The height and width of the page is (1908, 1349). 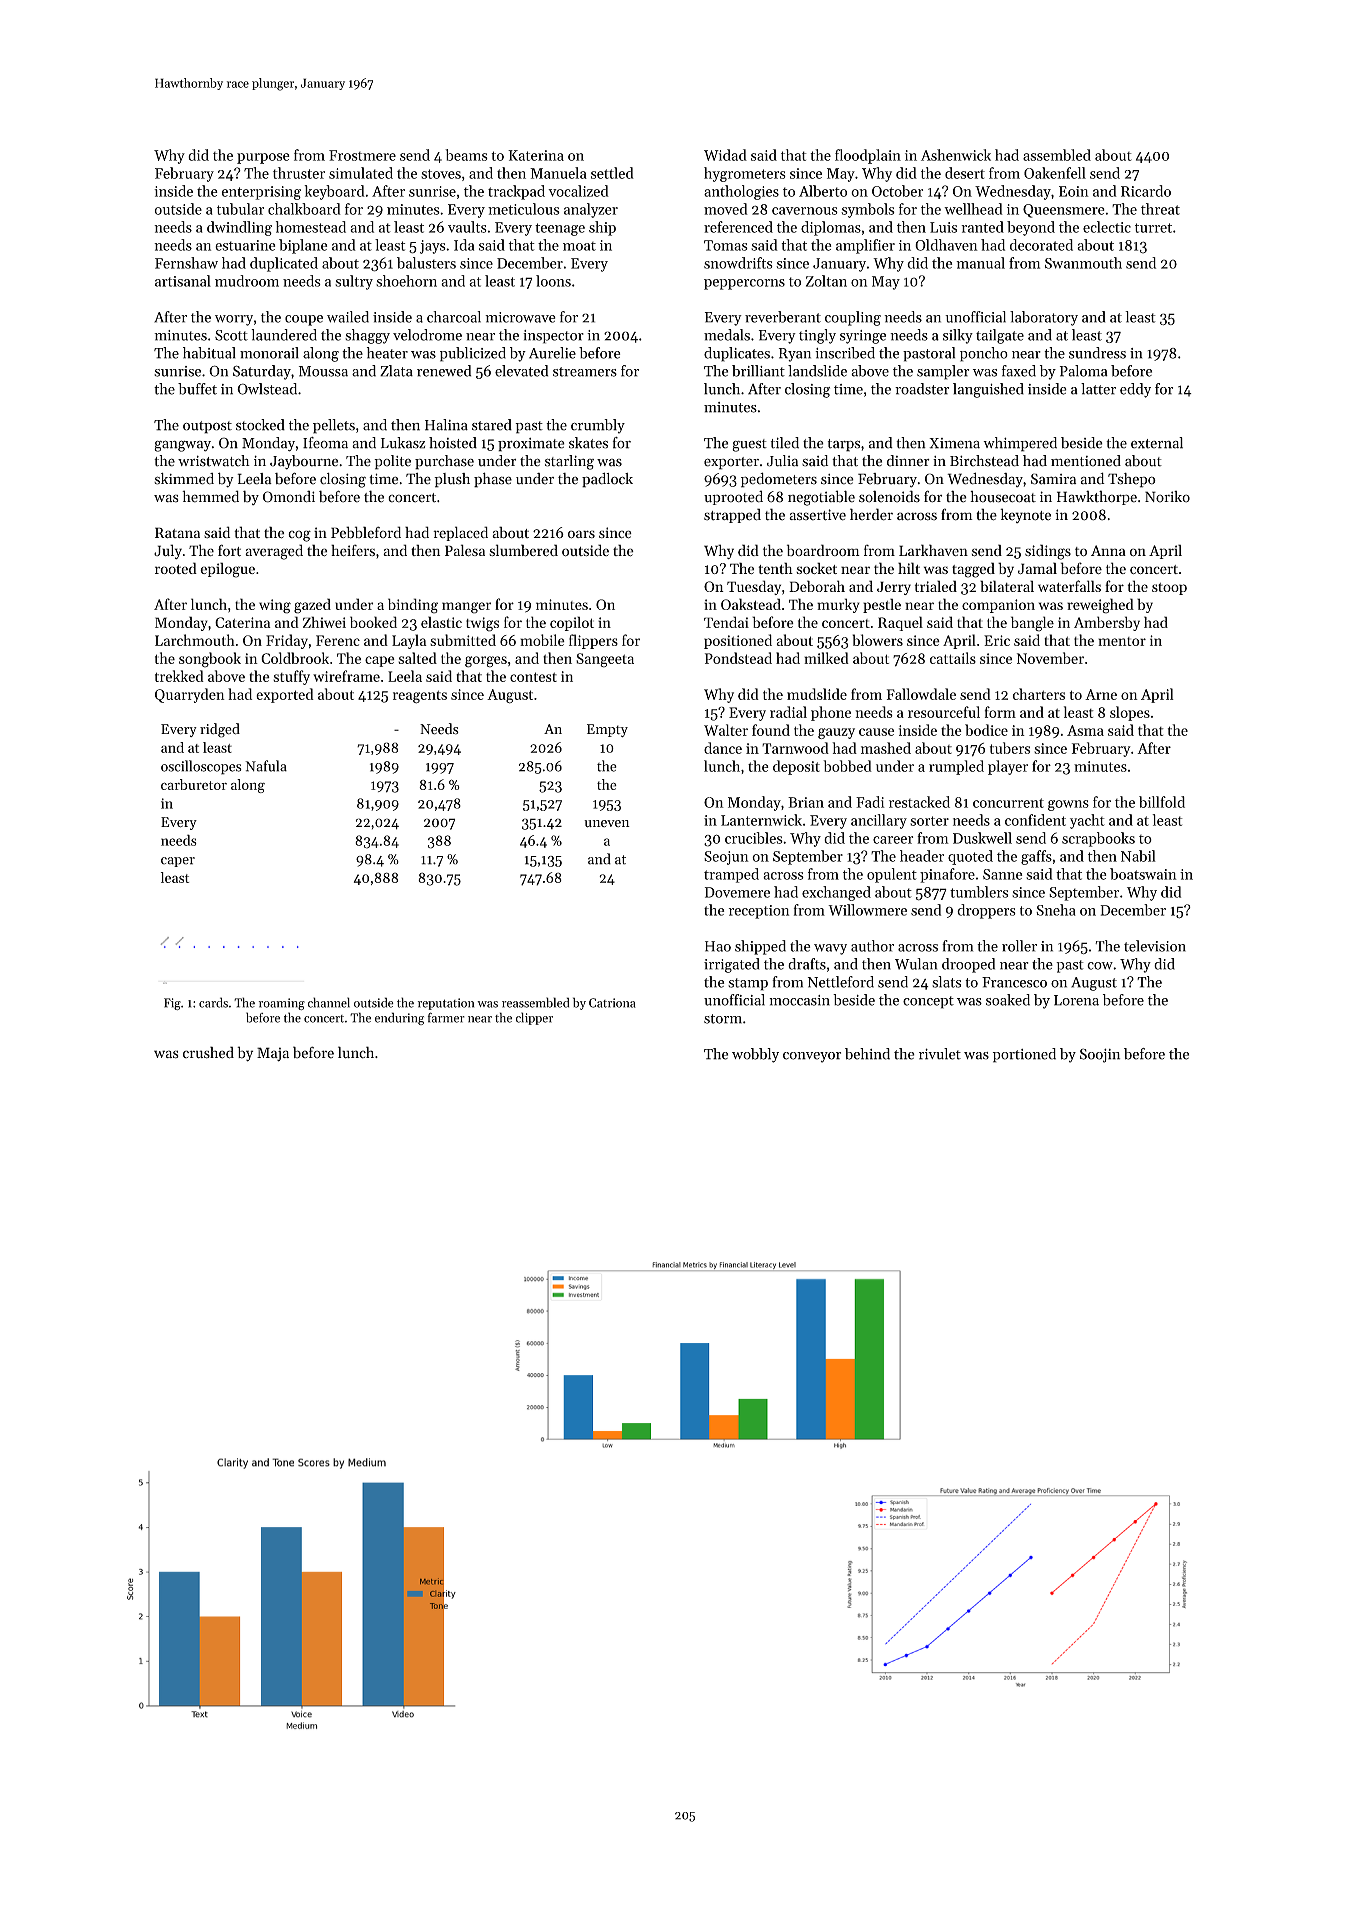 I want to click on tarps, so click(x=844, y=445).
